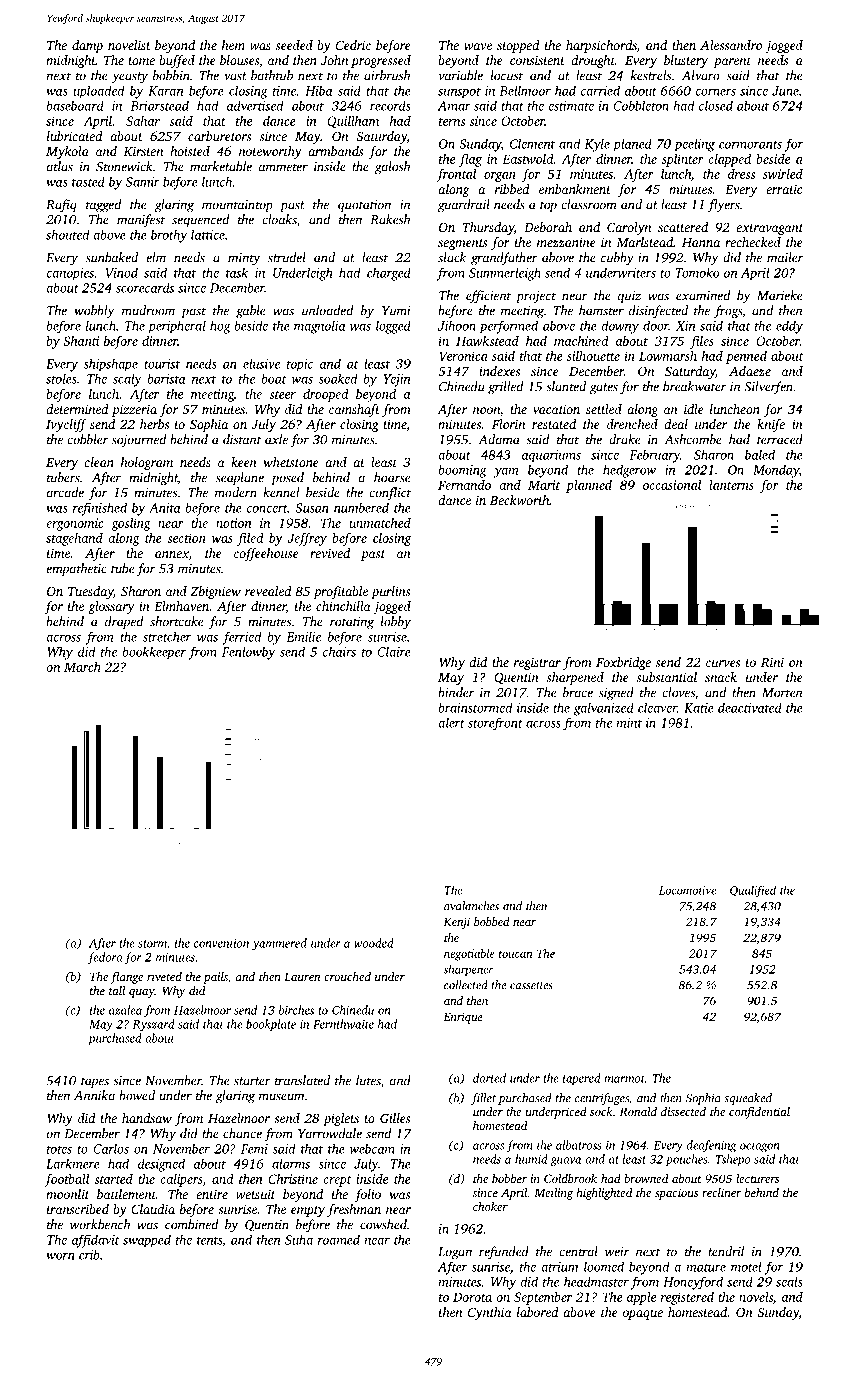 This image has width=849, height=1400. I want to click on registered, so click(687, 1298).
